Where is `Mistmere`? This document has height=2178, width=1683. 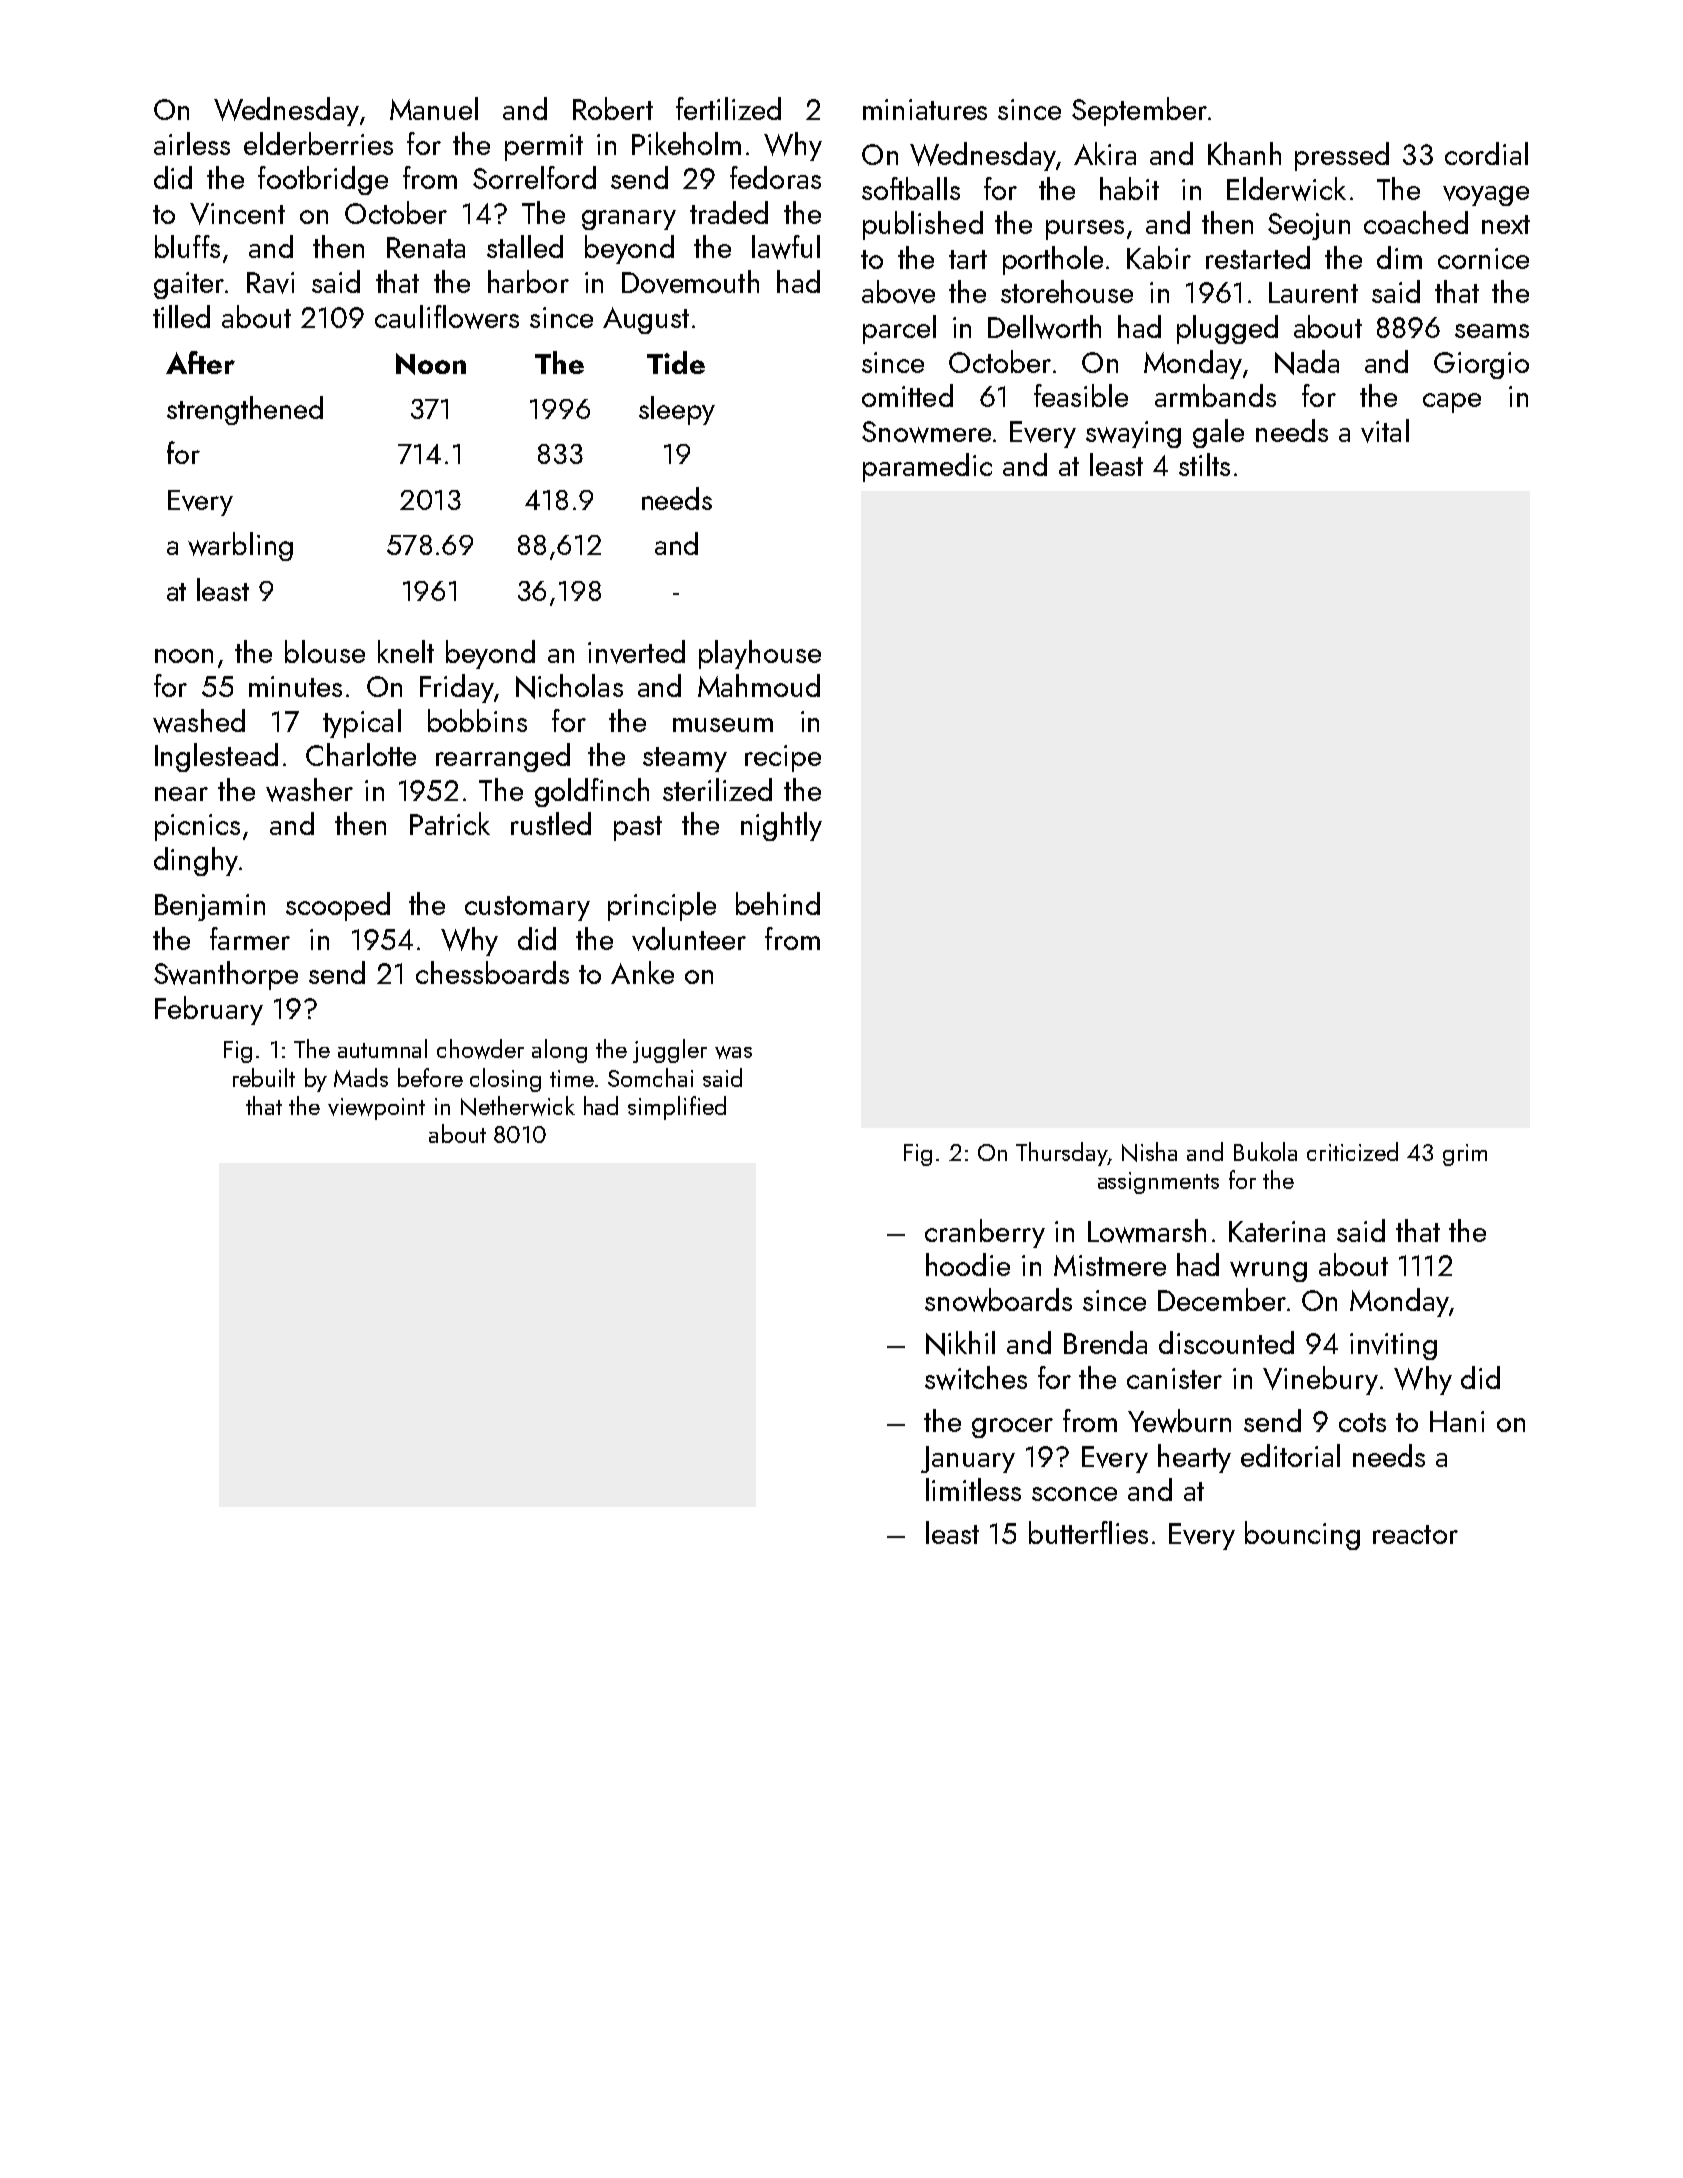 Mistmere is located at coordinates (1110, 1265).
